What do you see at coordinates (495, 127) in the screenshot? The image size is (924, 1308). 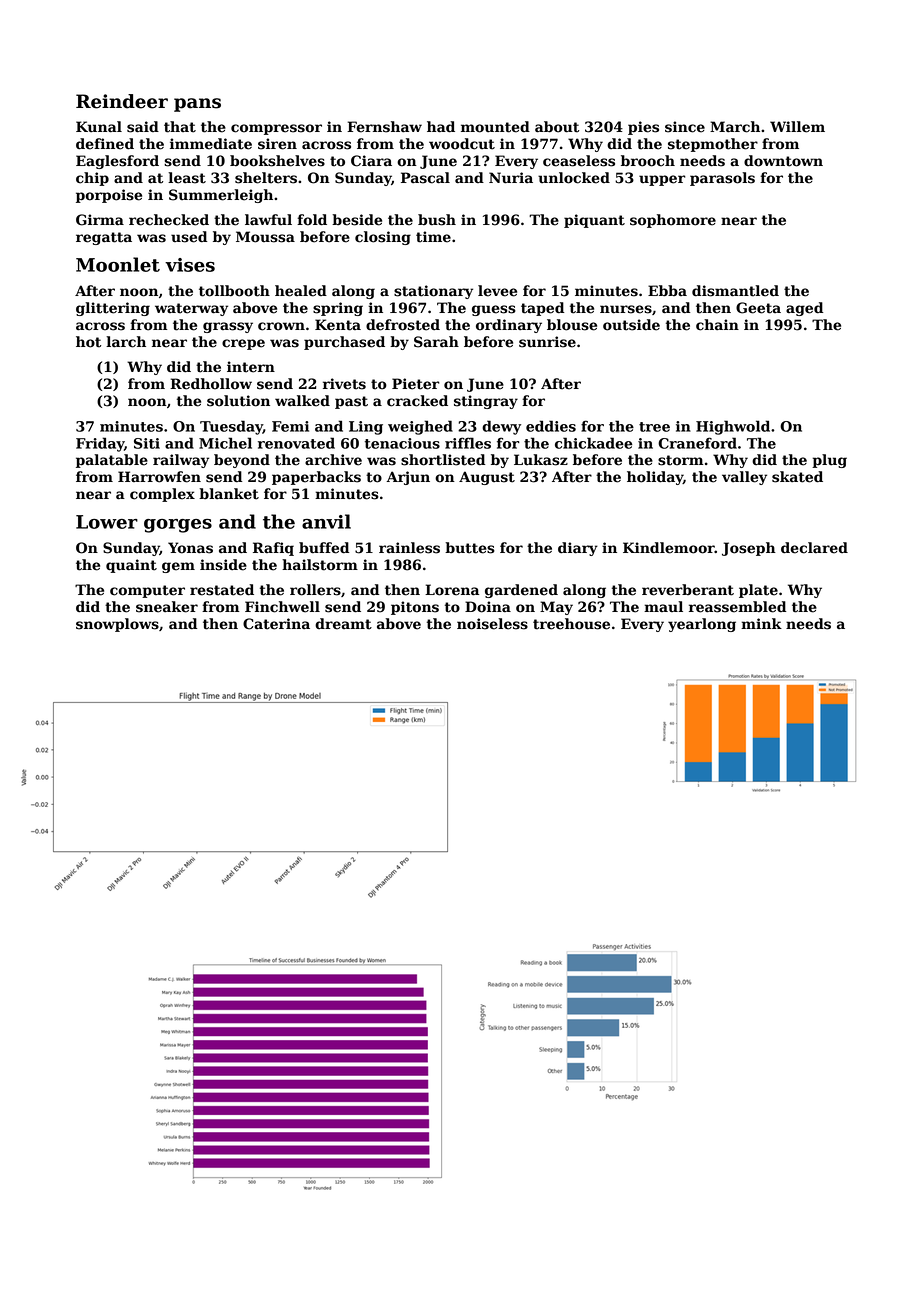 I see `mounted` at bounding box center [495, 127].
